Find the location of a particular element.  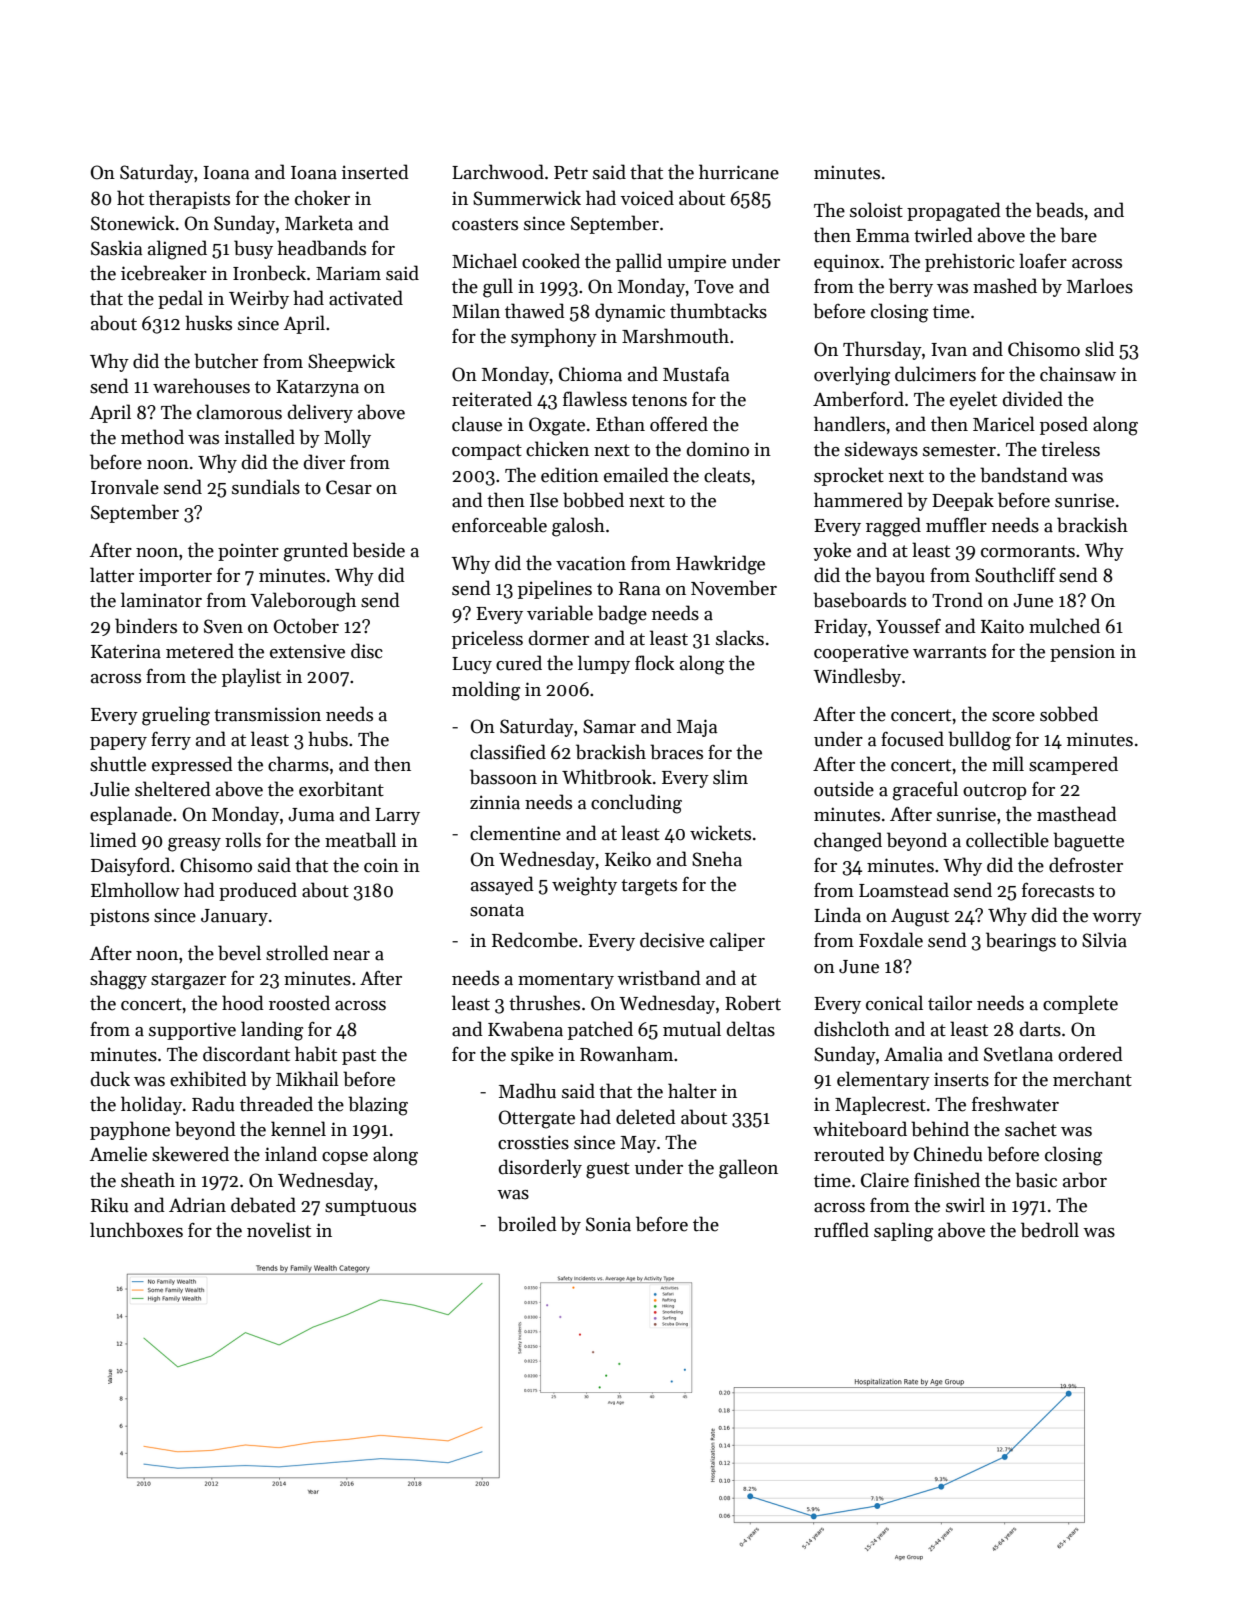

tireless is located at coordinates (1070, 449).
